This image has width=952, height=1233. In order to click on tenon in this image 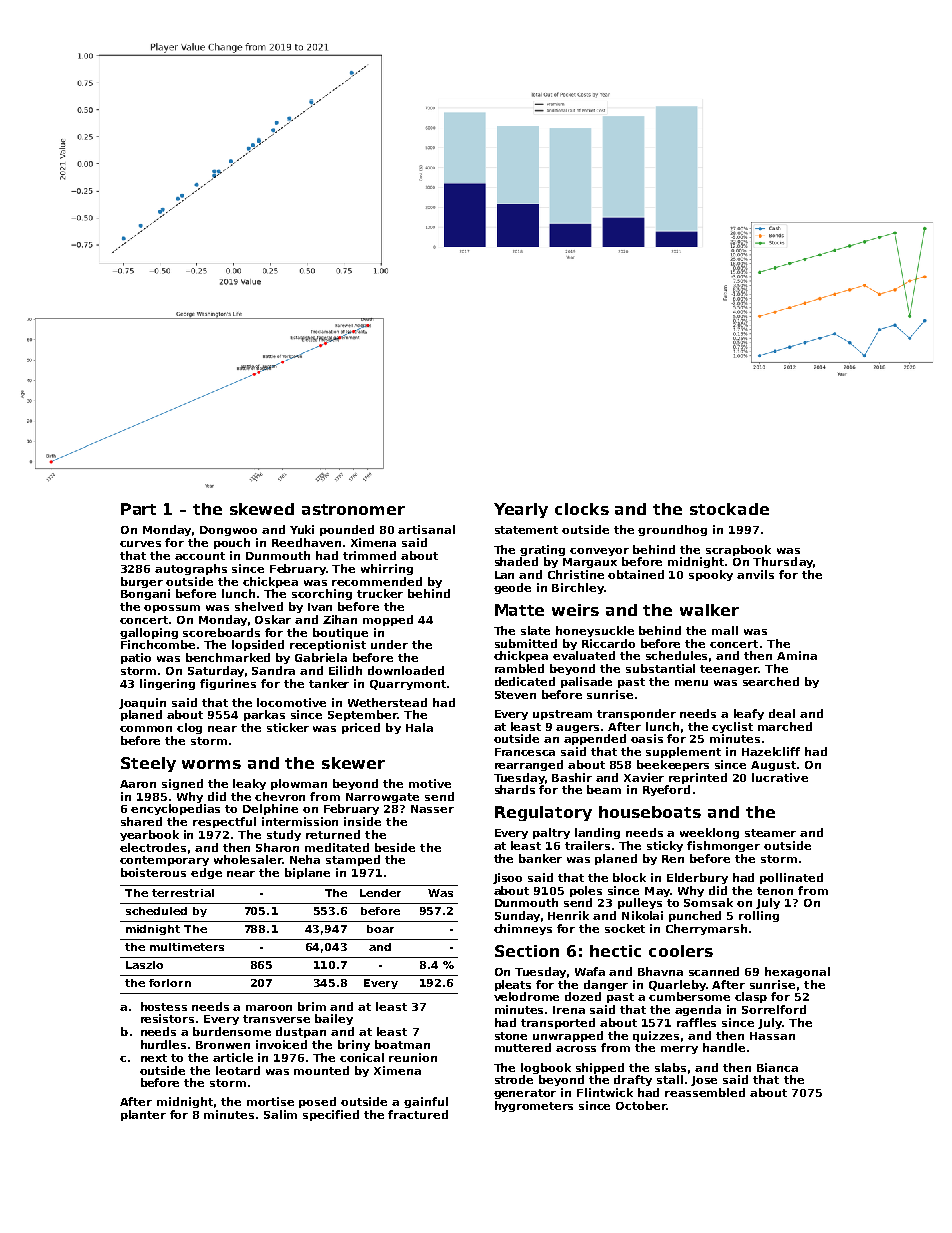, I will do `click(775, 891)`.
